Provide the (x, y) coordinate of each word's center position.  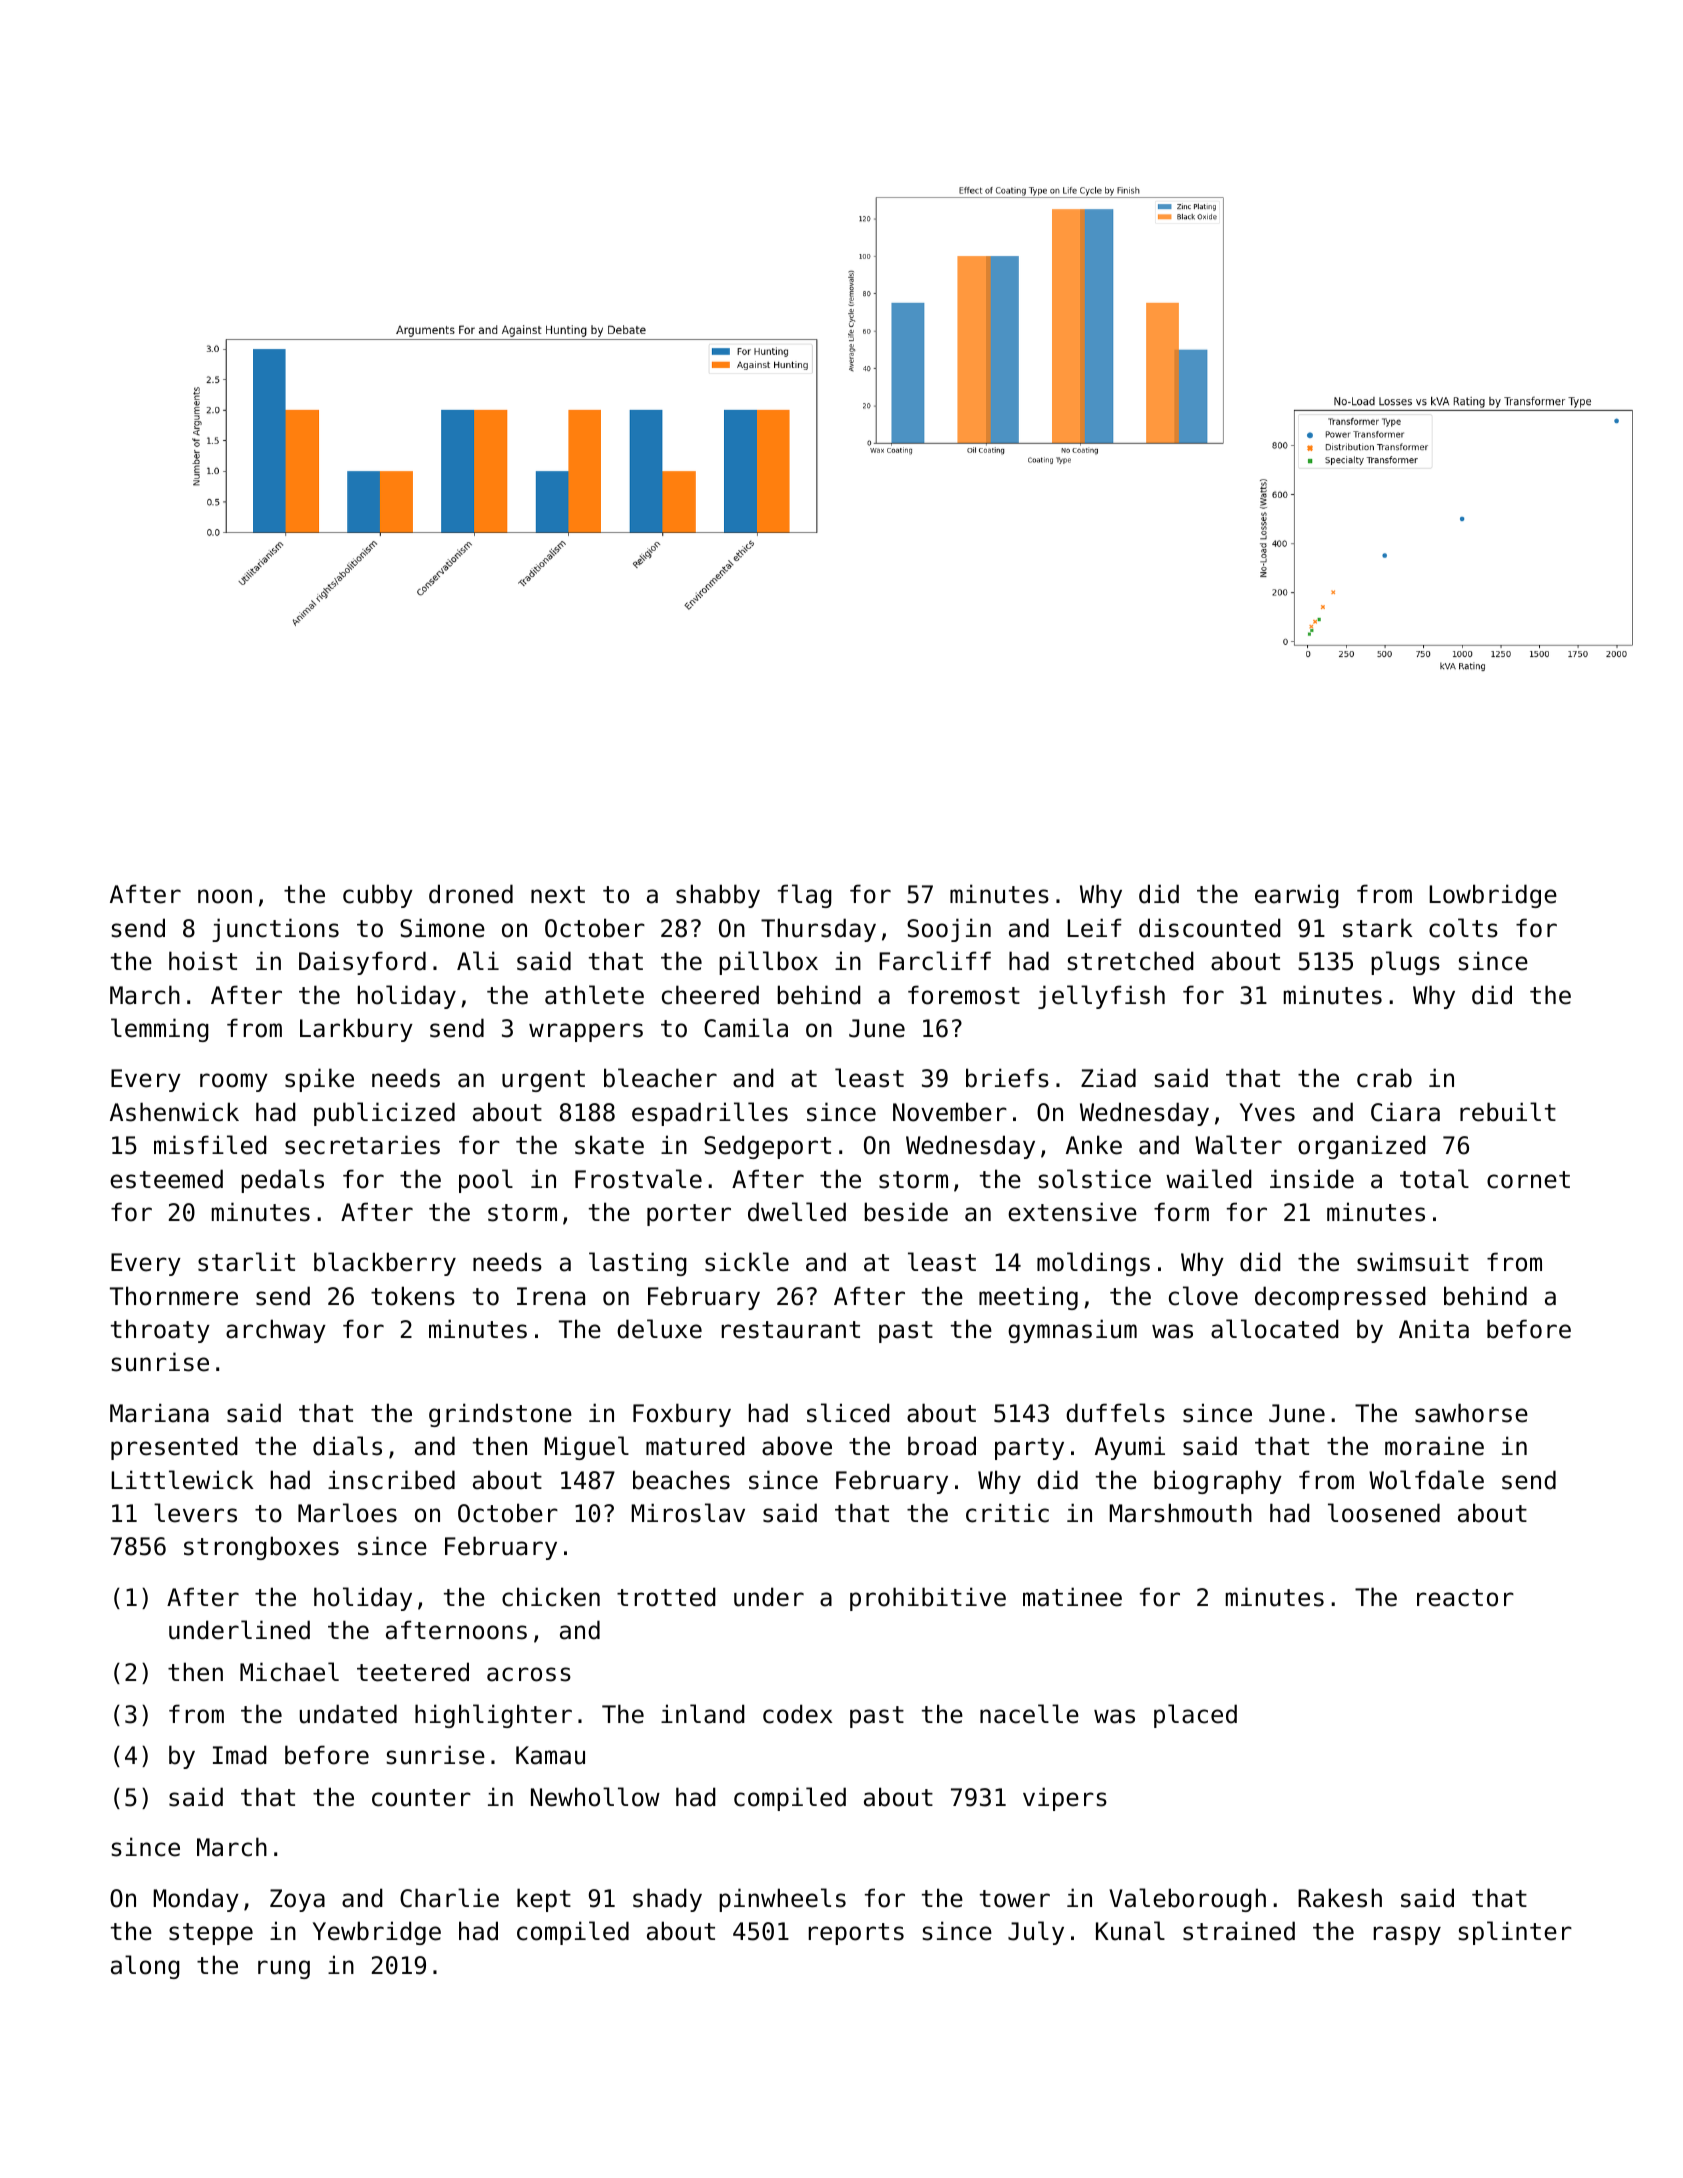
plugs (1405, 963)
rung (284, 1969)
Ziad (1108, 1078)
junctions (275, 930)
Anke (1094, 1145)
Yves (1267, 1112)
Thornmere (174, 1296)
